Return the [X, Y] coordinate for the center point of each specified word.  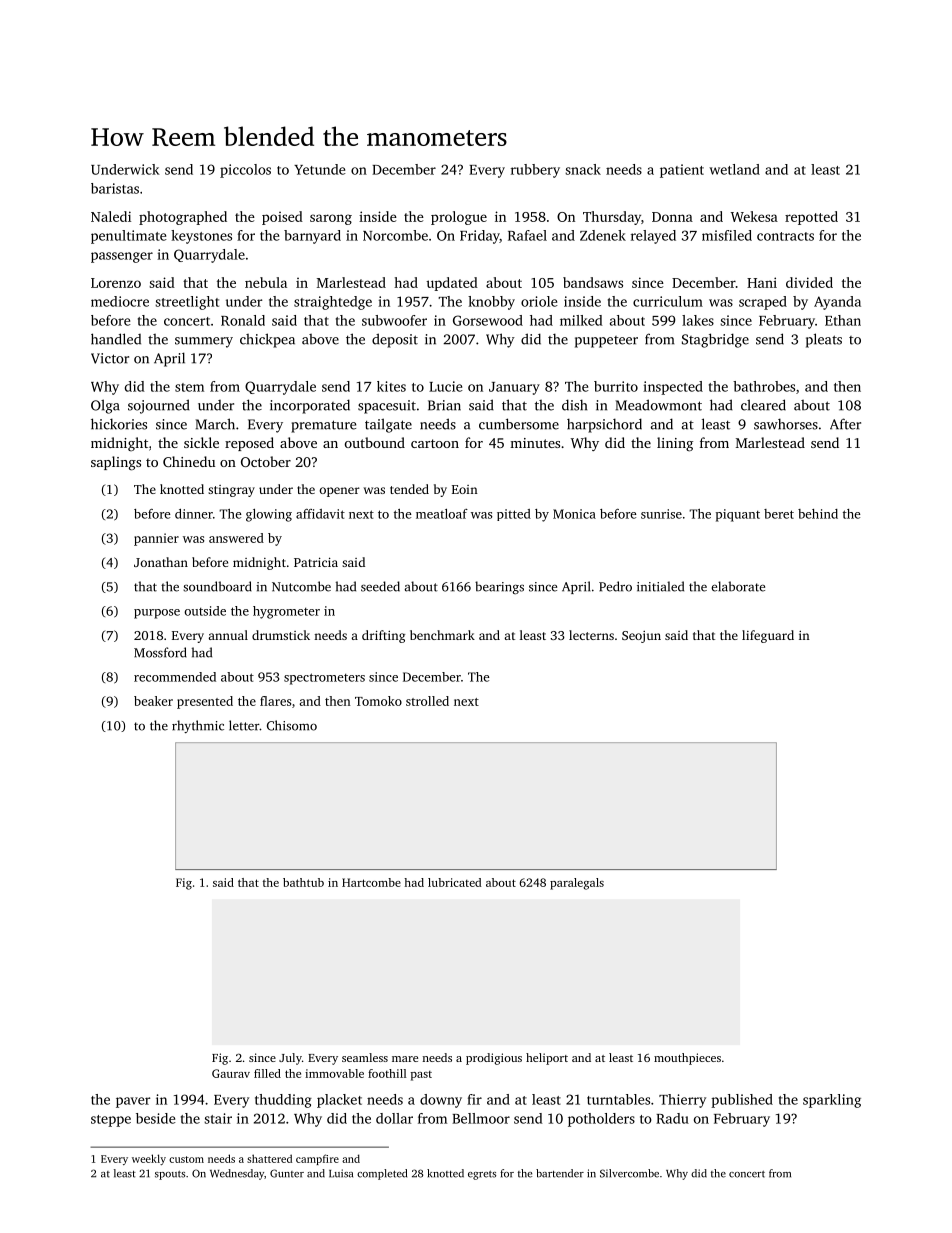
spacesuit [387, 407]
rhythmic [198, 726]
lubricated [454, 882]
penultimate [129, 237]
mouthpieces [687, 1059]
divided [809, 282]
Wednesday [237, 1174]
